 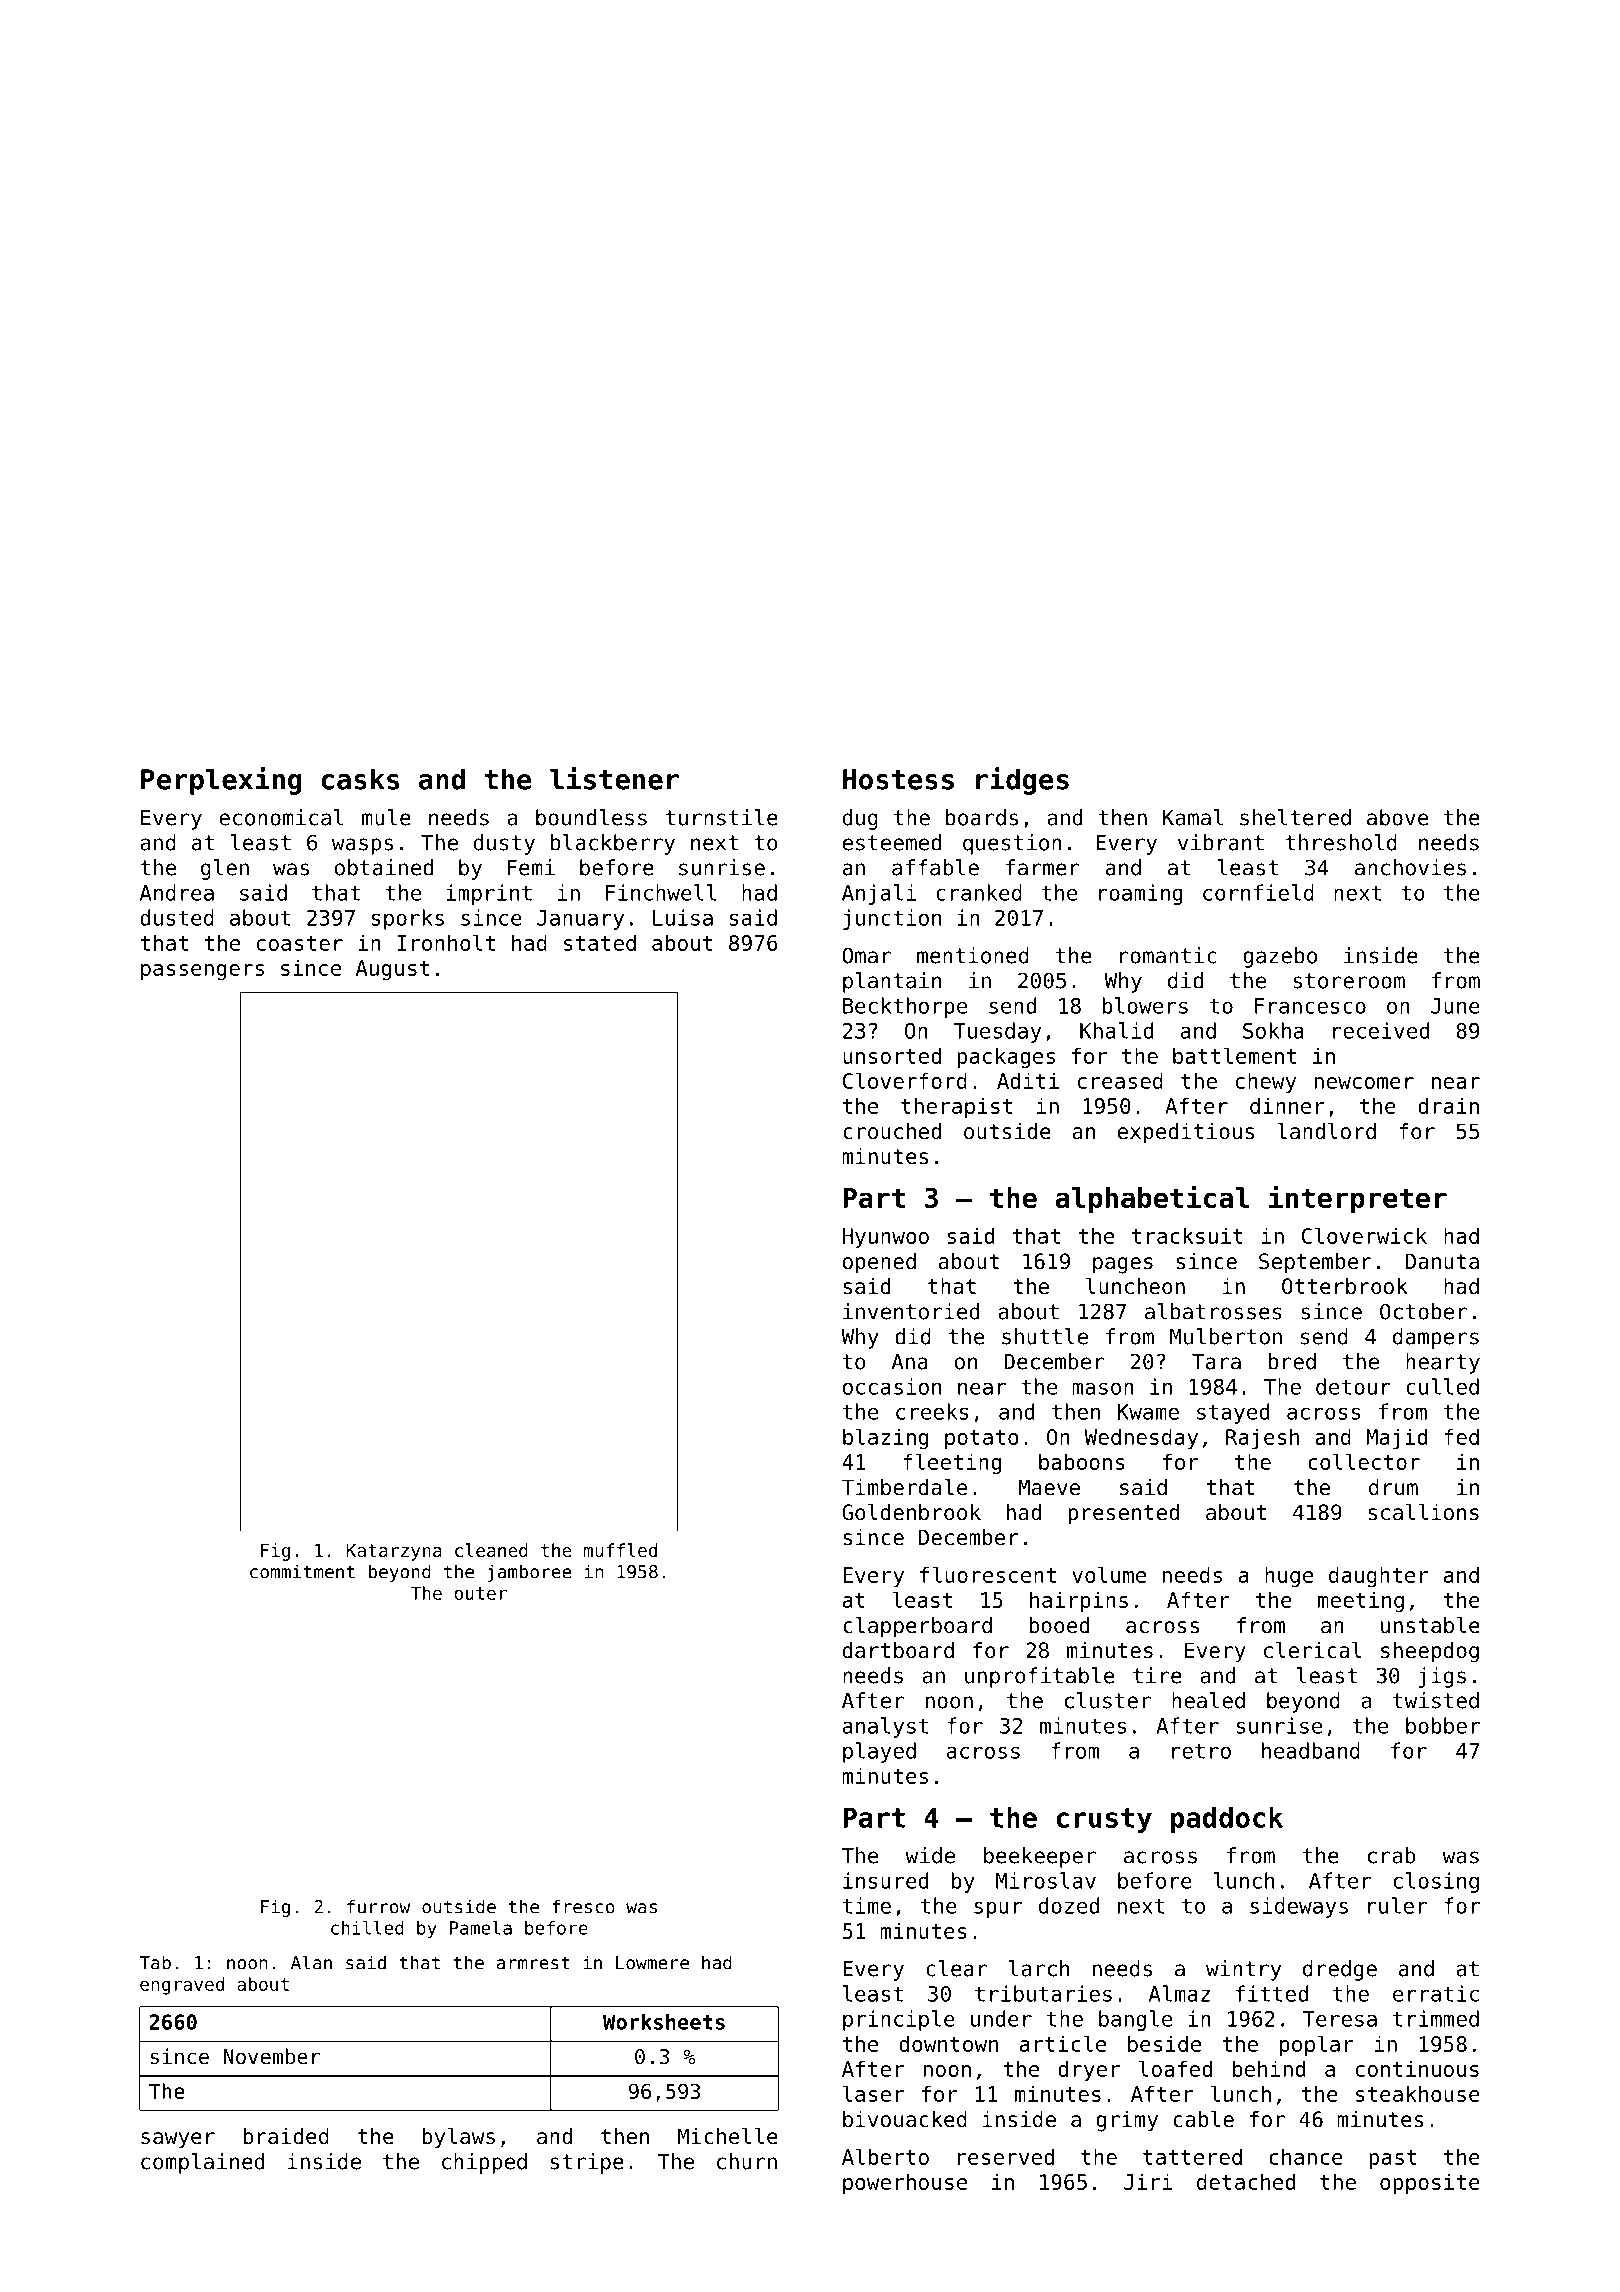 What do you see at coordinates (531, 867) in the document?
I see `Femi` at bounding box center [531, 867].
